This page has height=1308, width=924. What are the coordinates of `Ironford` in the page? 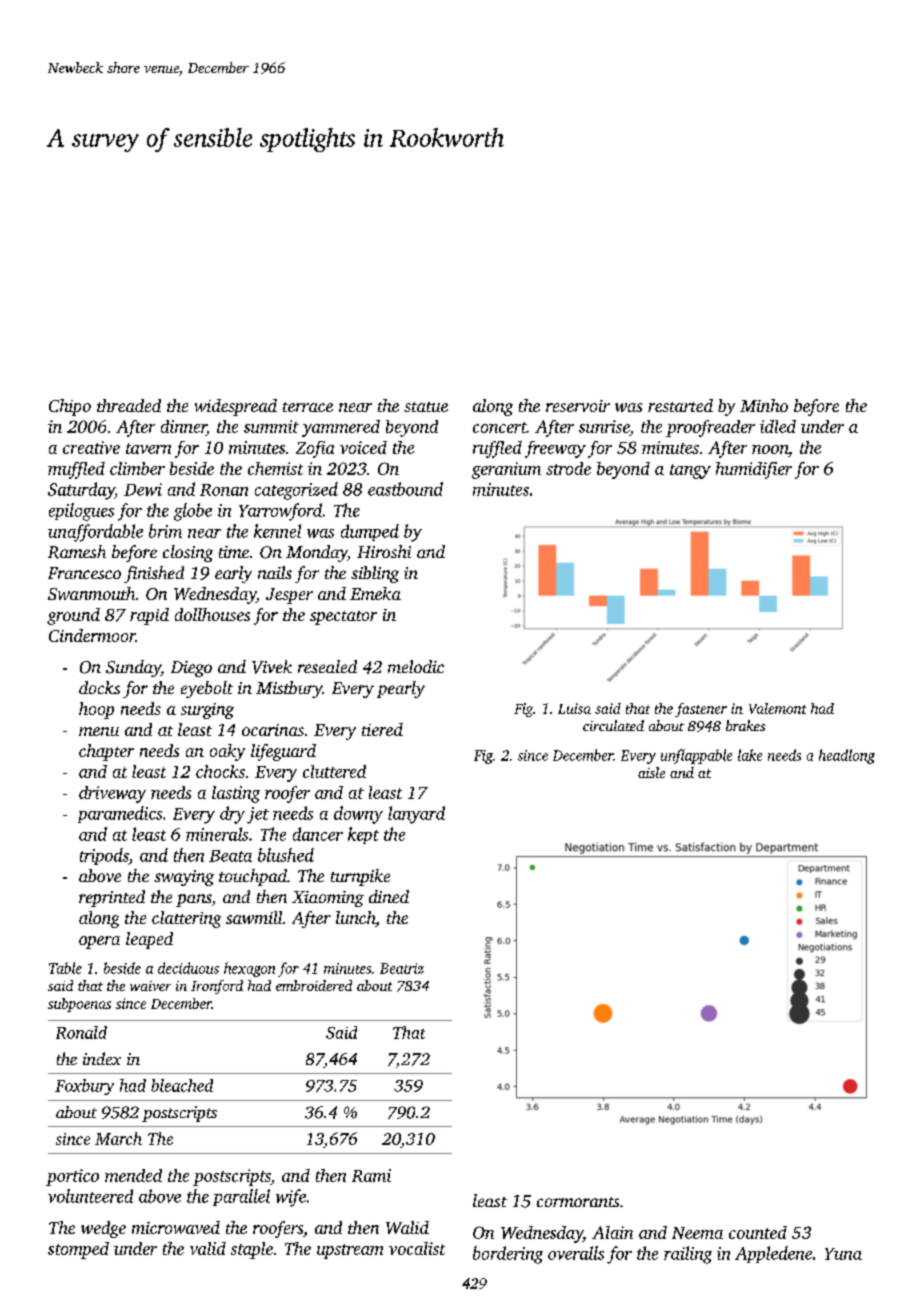 It's located at (217, 987).
